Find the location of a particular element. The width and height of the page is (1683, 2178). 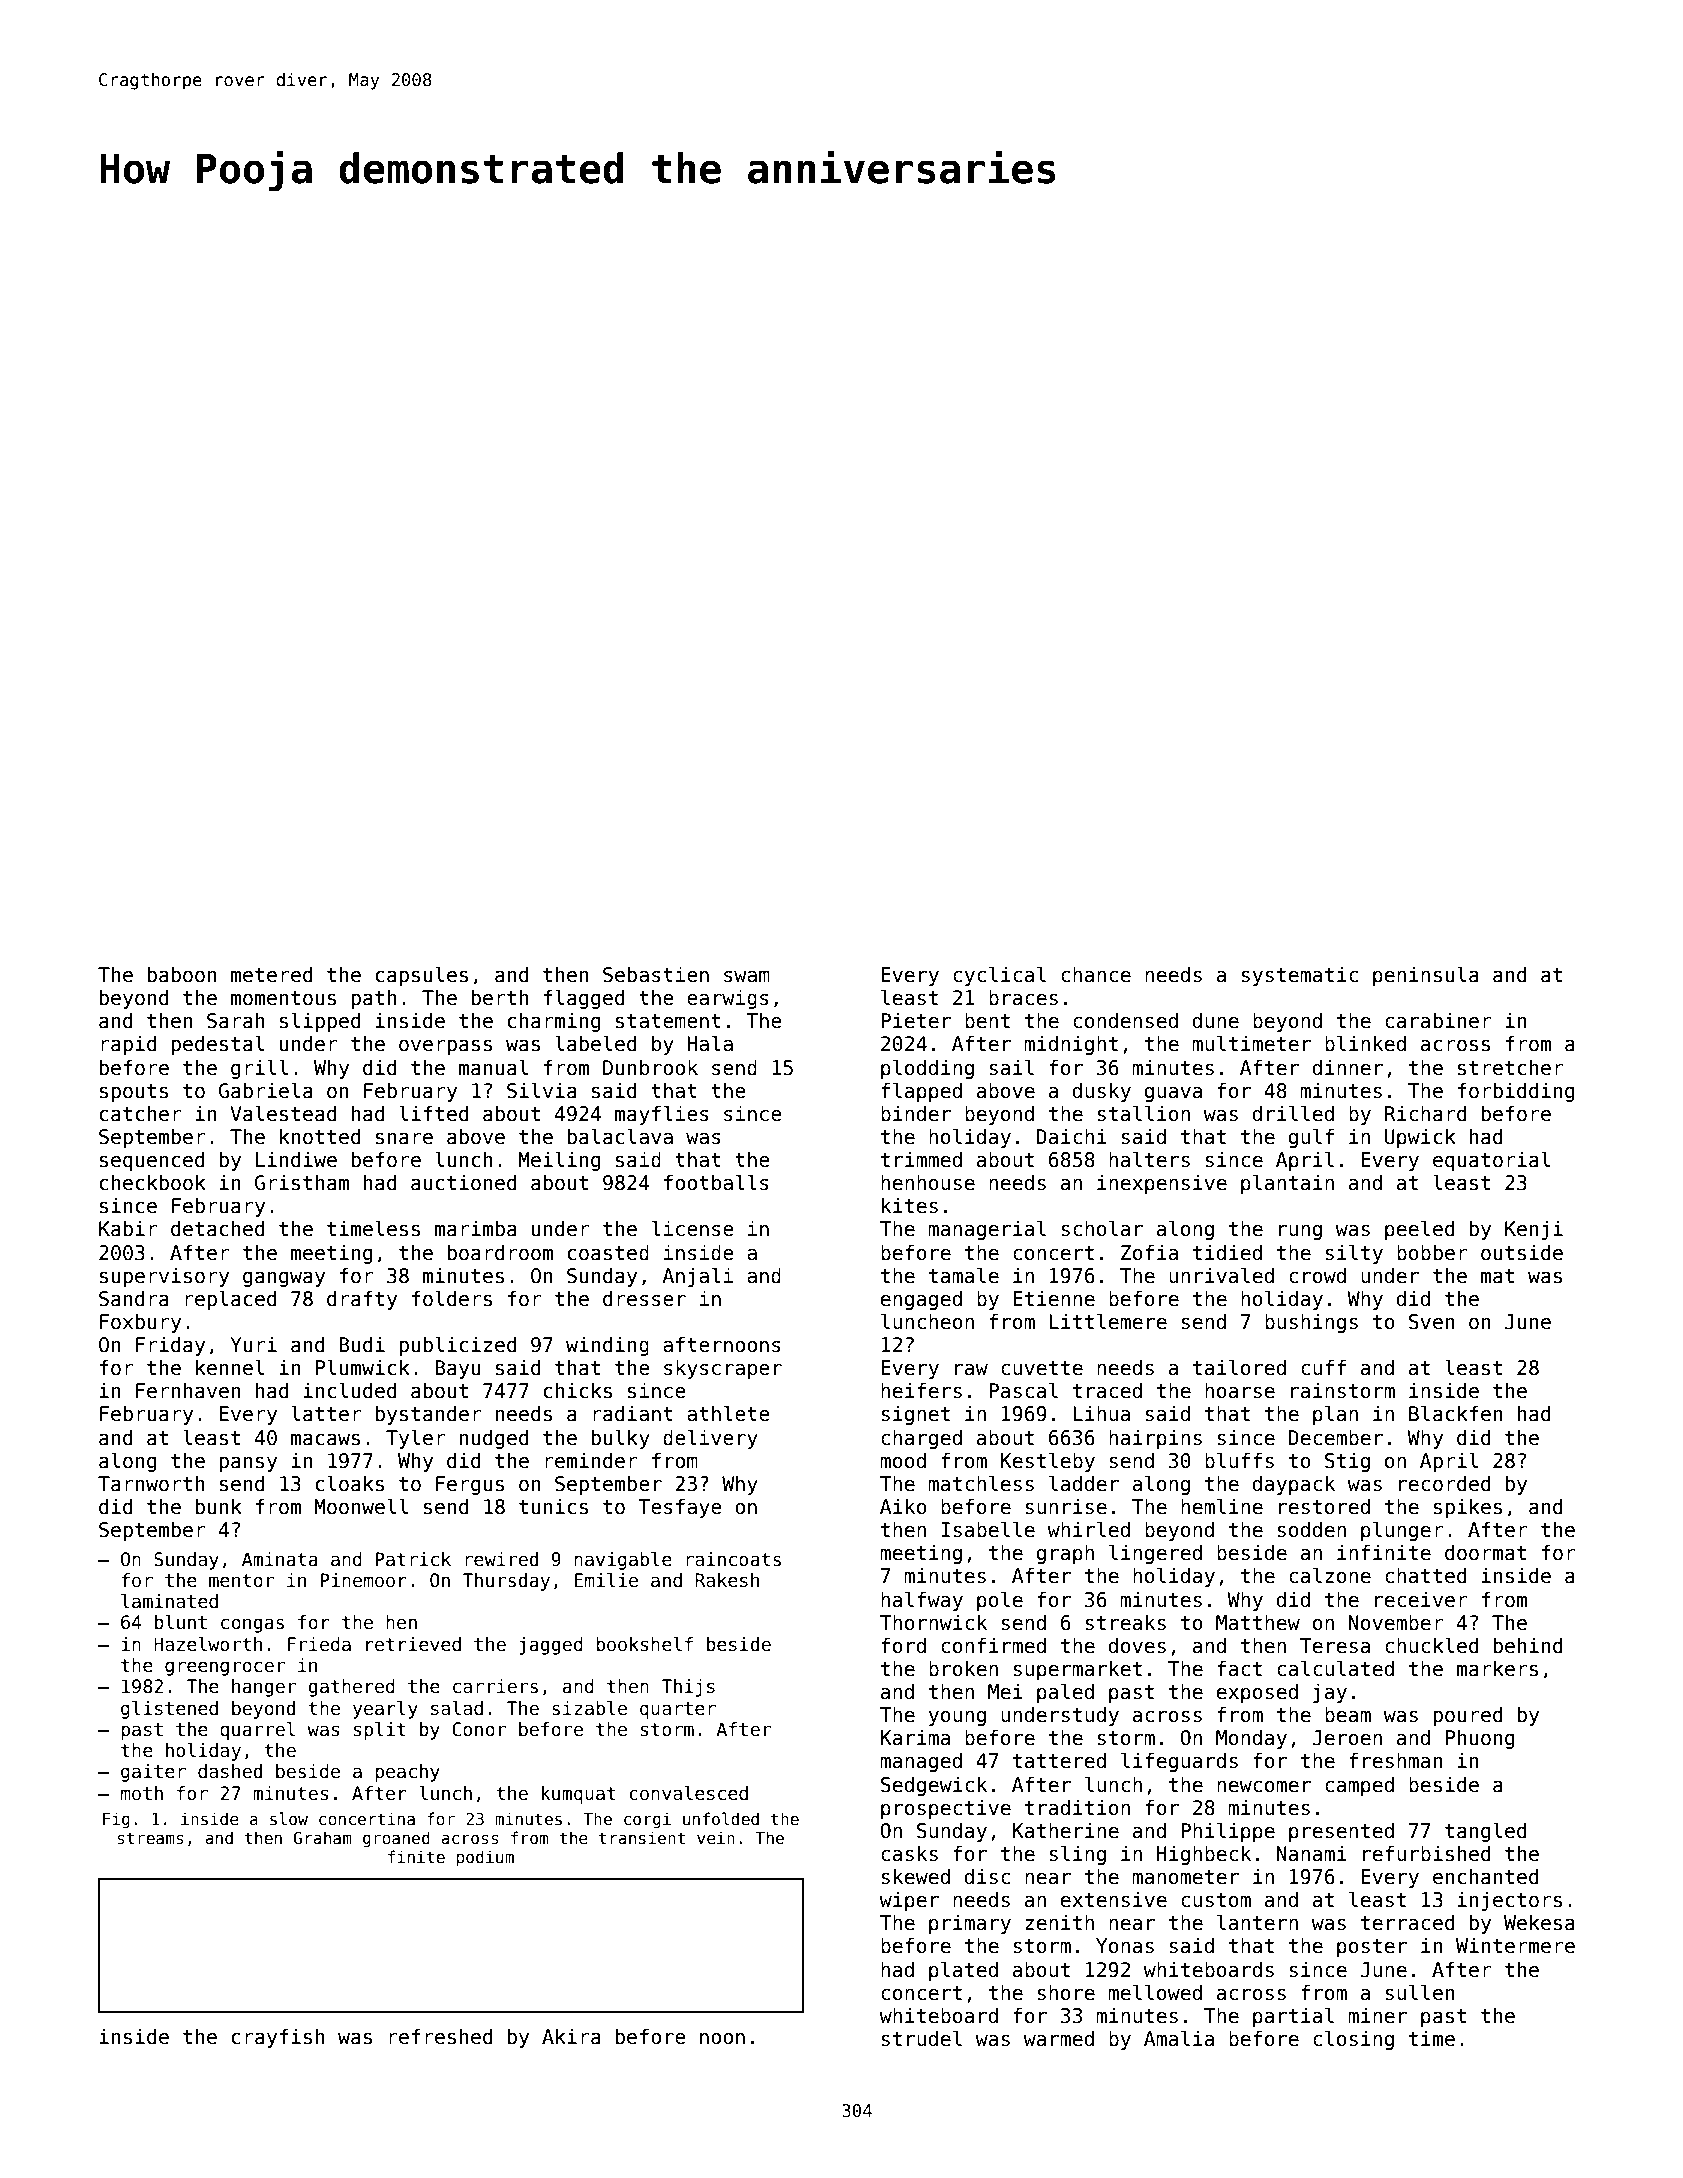

crayfish is located at coordinates (278, 2038).
